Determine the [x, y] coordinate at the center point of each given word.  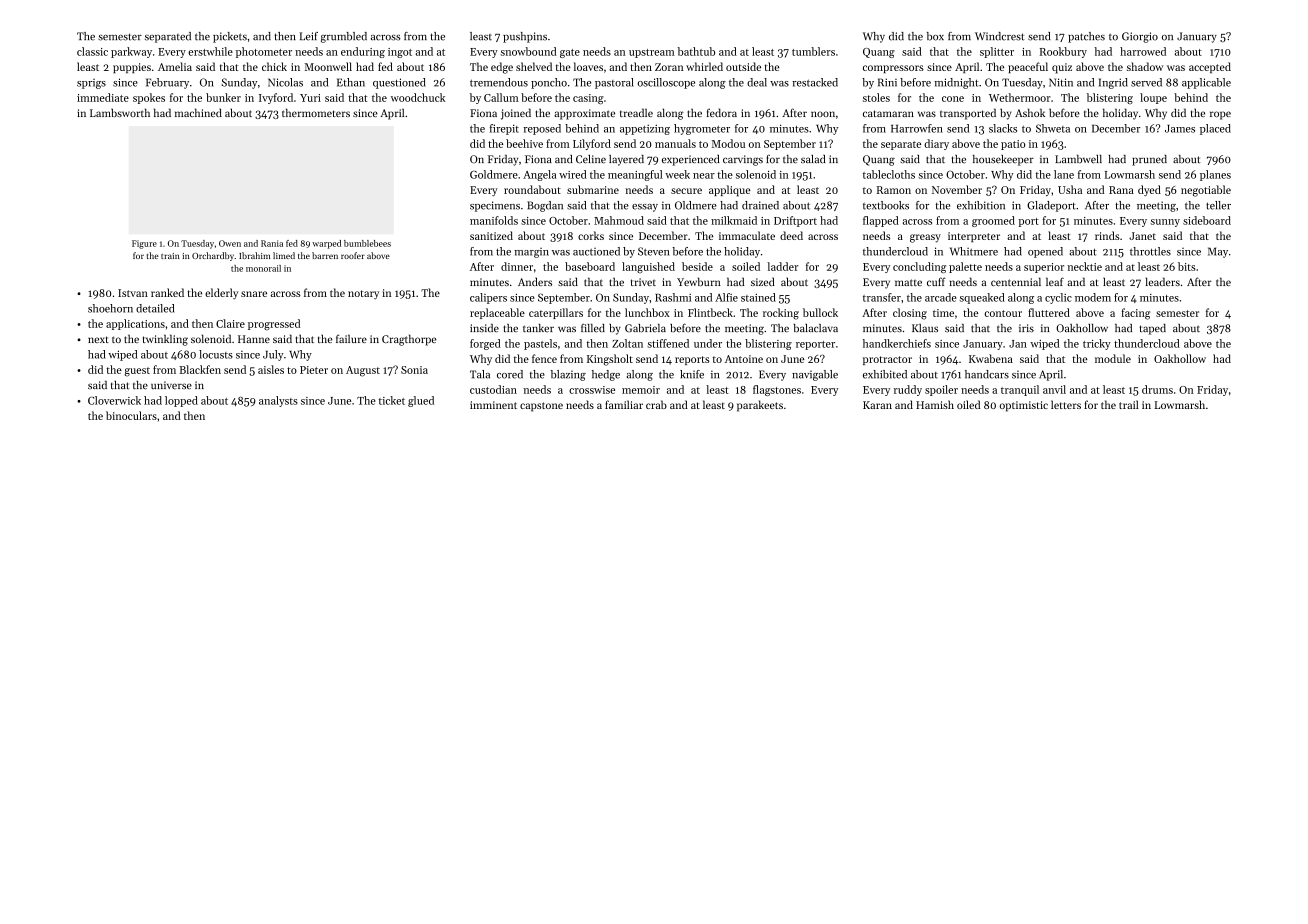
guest [137, 372]
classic [92, 51]
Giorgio [1140, 37]
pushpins [525, 37]
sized [763, 281]
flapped [881, 221]
